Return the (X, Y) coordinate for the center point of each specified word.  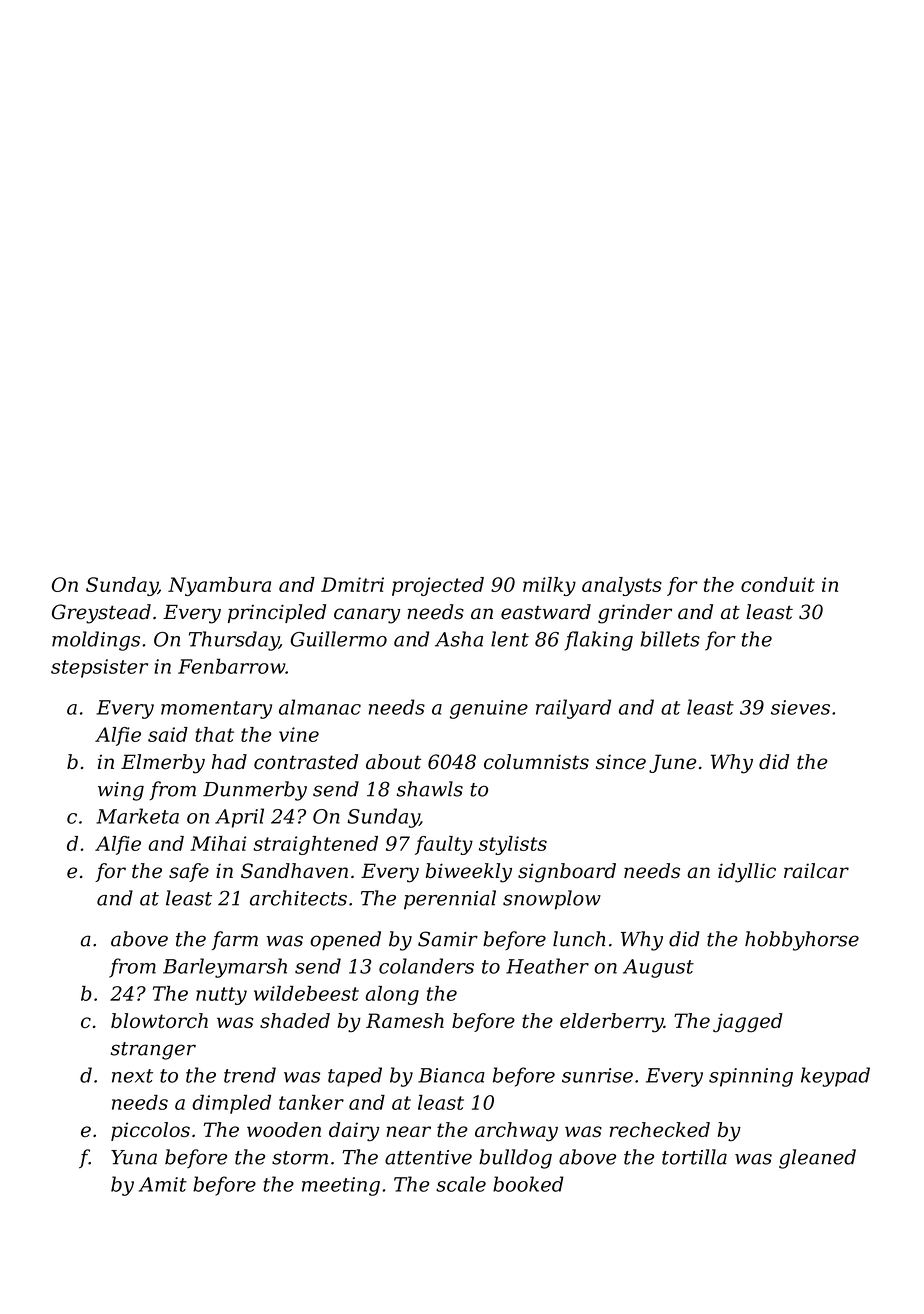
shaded (295, 1020)
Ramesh (405, 1020)
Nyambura (219, 586)
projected (438, 586)
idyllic (747, 873)
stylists (513, 845)
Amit (163, 1184)
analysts (622, 586)
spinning (751, 1077)
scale (461, 1184)
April (239, 818)
